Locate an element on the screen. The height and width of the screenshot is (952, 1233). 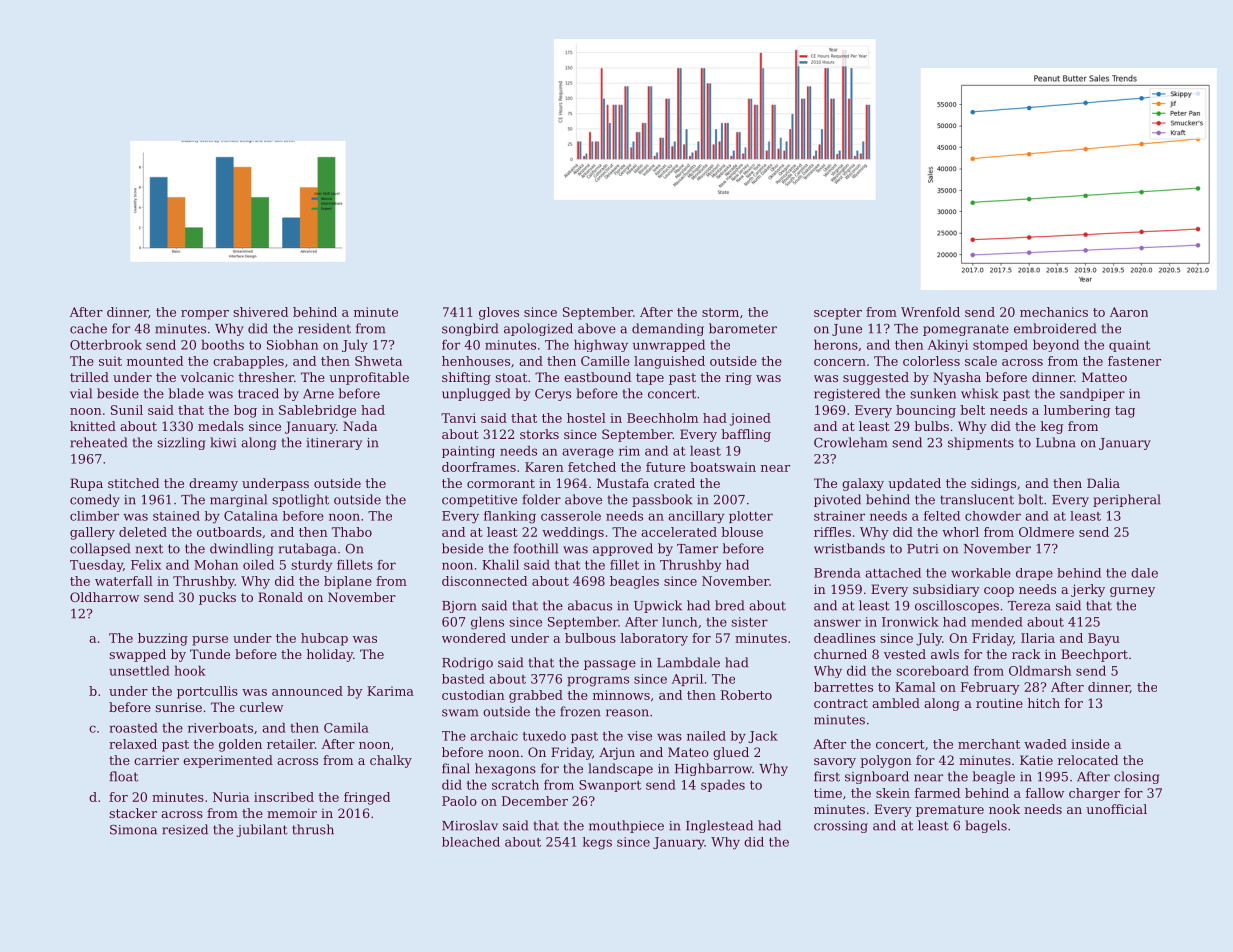
Wrenfold is located at coordinates (930, 312).
